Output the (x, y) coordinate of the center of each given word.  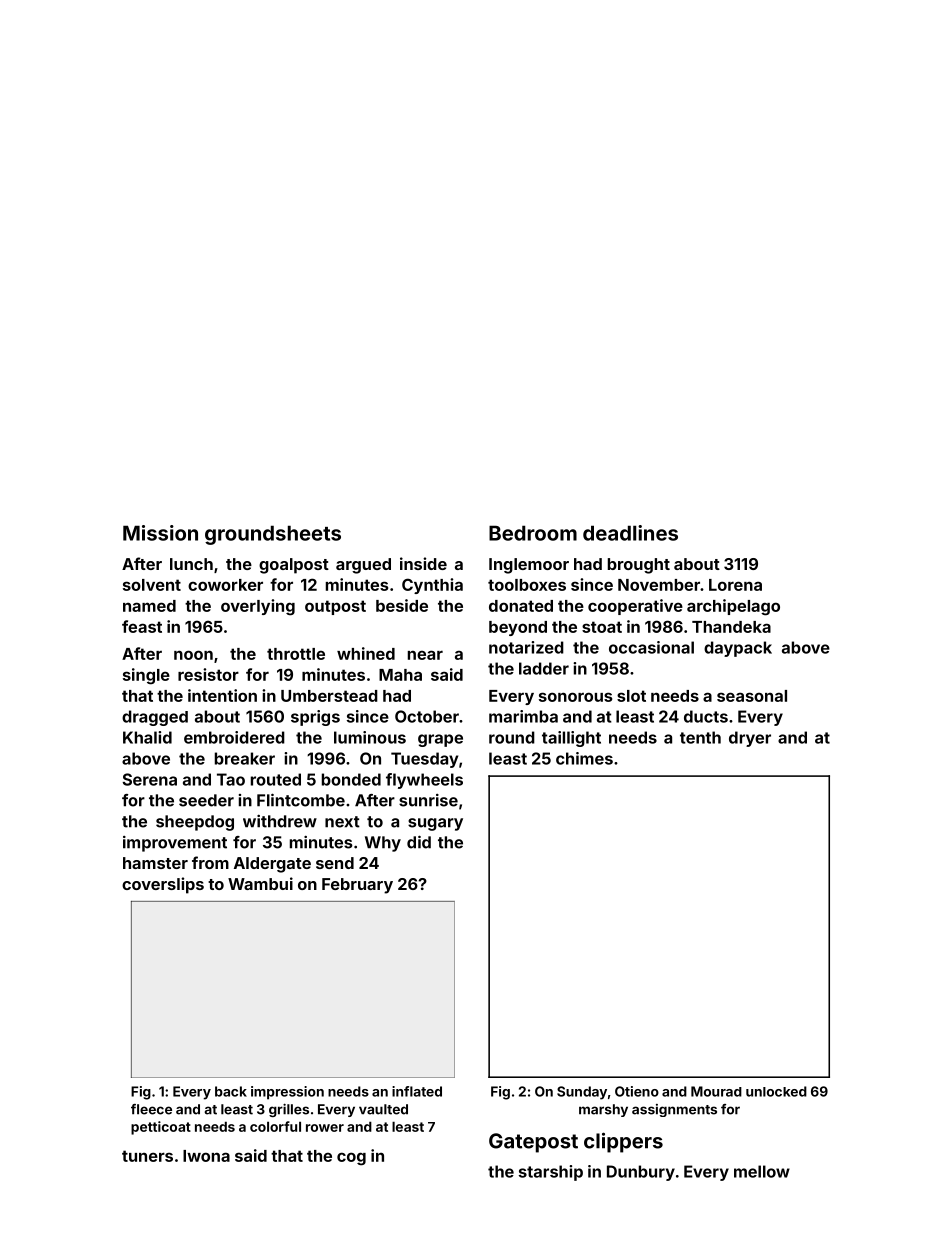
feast (142, 626)
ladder (544, 668)
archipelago (733, 607)
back (231, 1091)
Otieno (637, 1091)
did (419, 842)
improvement (175, 844)
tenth (700, 737)
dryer (750, 739)
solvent (152, 585)
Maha (400, 675)
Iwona (206, 1156)
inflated (417, 1091)
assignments (674, 1110)
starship (551, 1173)
